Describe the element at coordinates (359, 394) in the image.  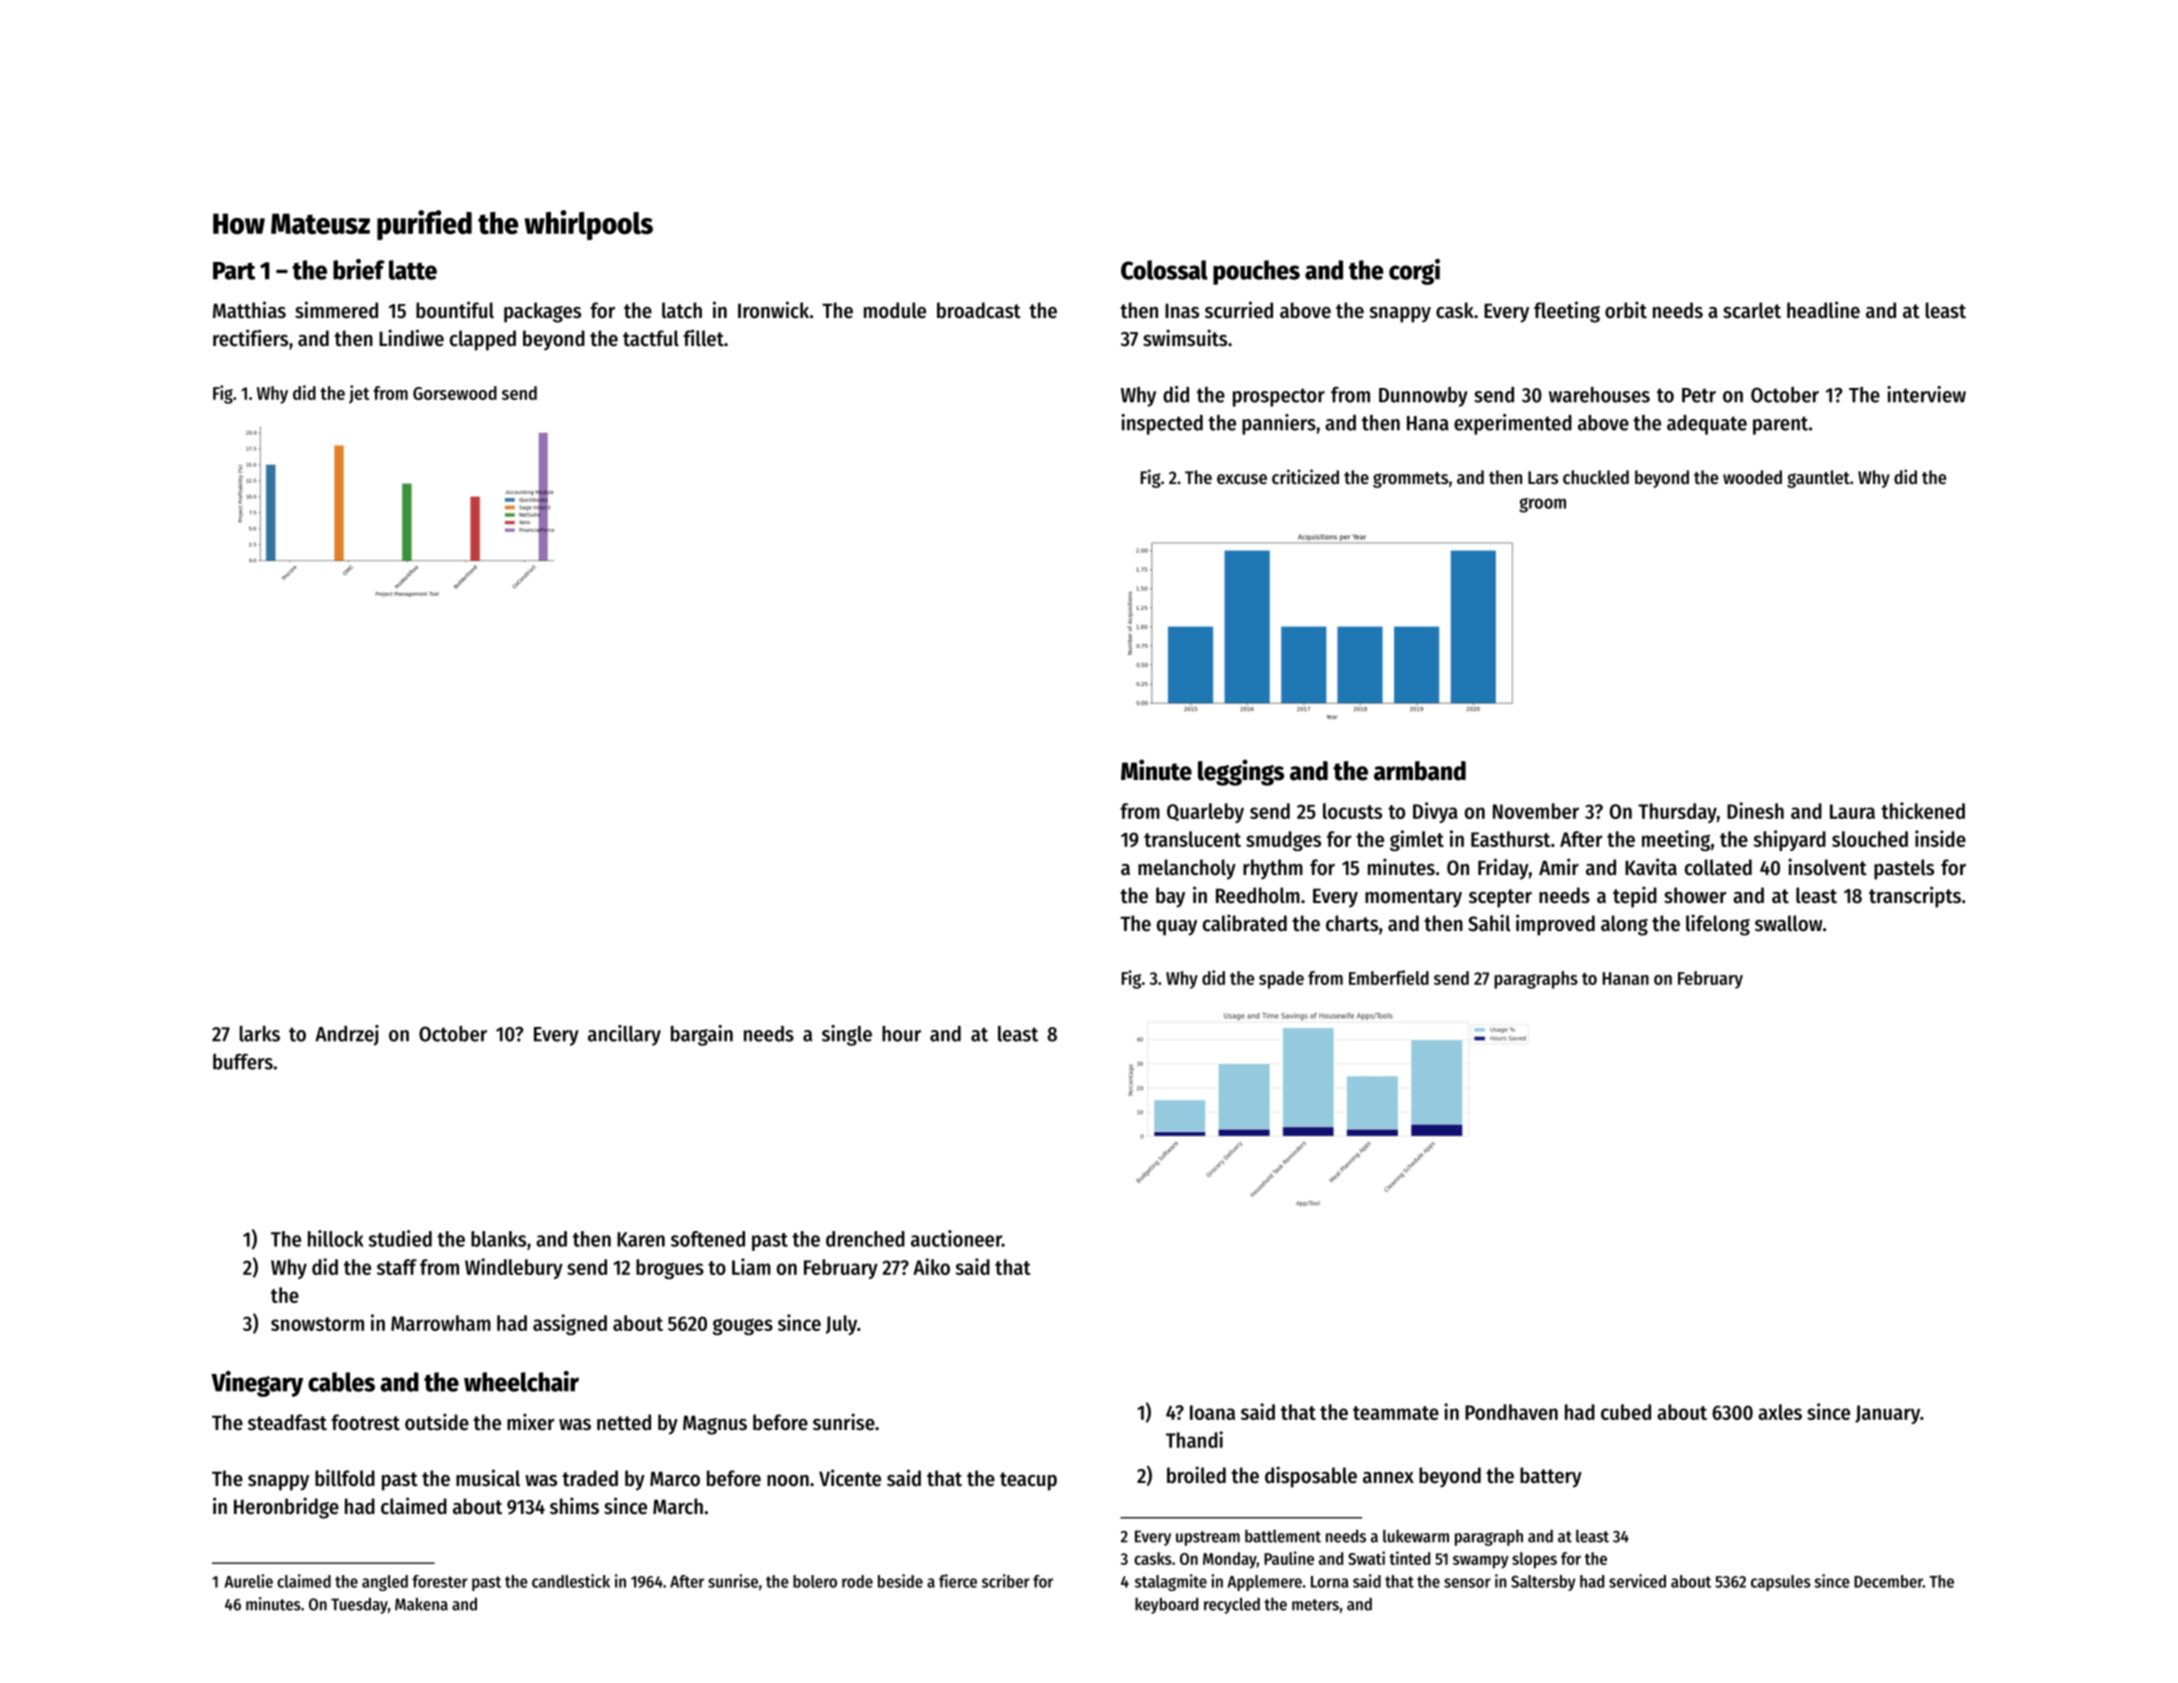
I see `jet` at that location.
